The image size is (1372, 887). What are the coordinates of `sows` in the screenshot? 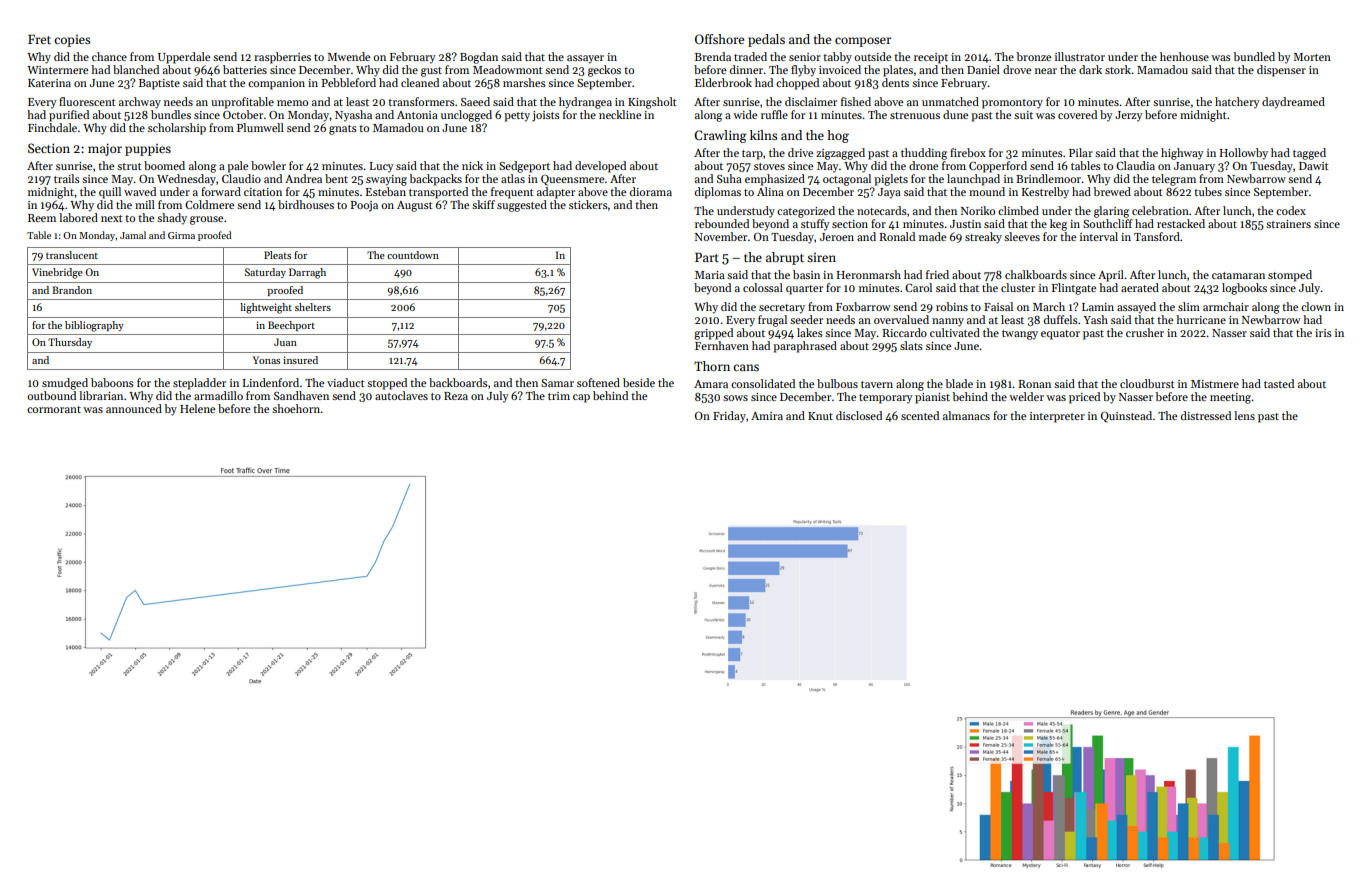 It's located at (735, 398).
